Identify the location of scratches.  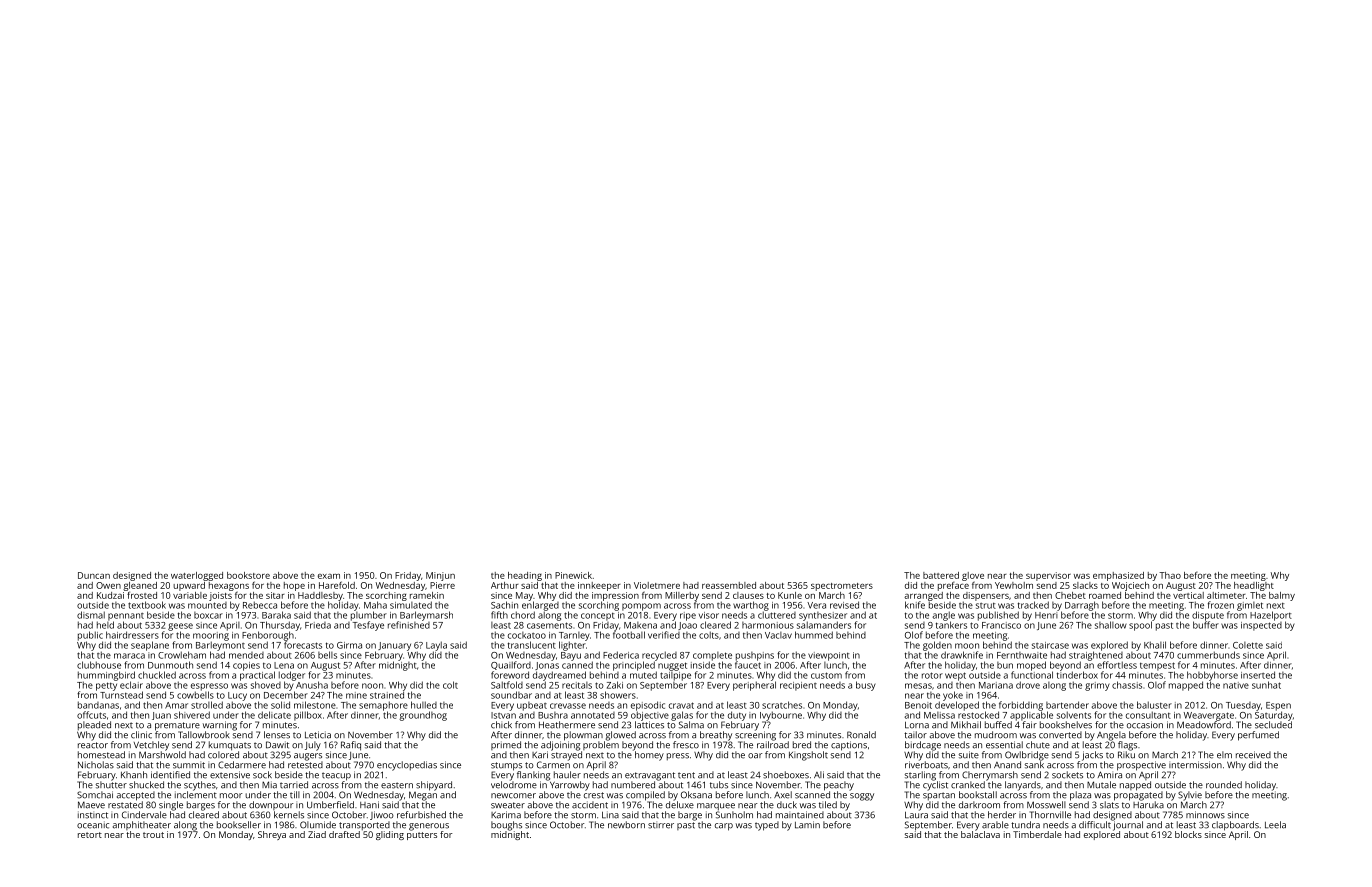
(782, 705).
